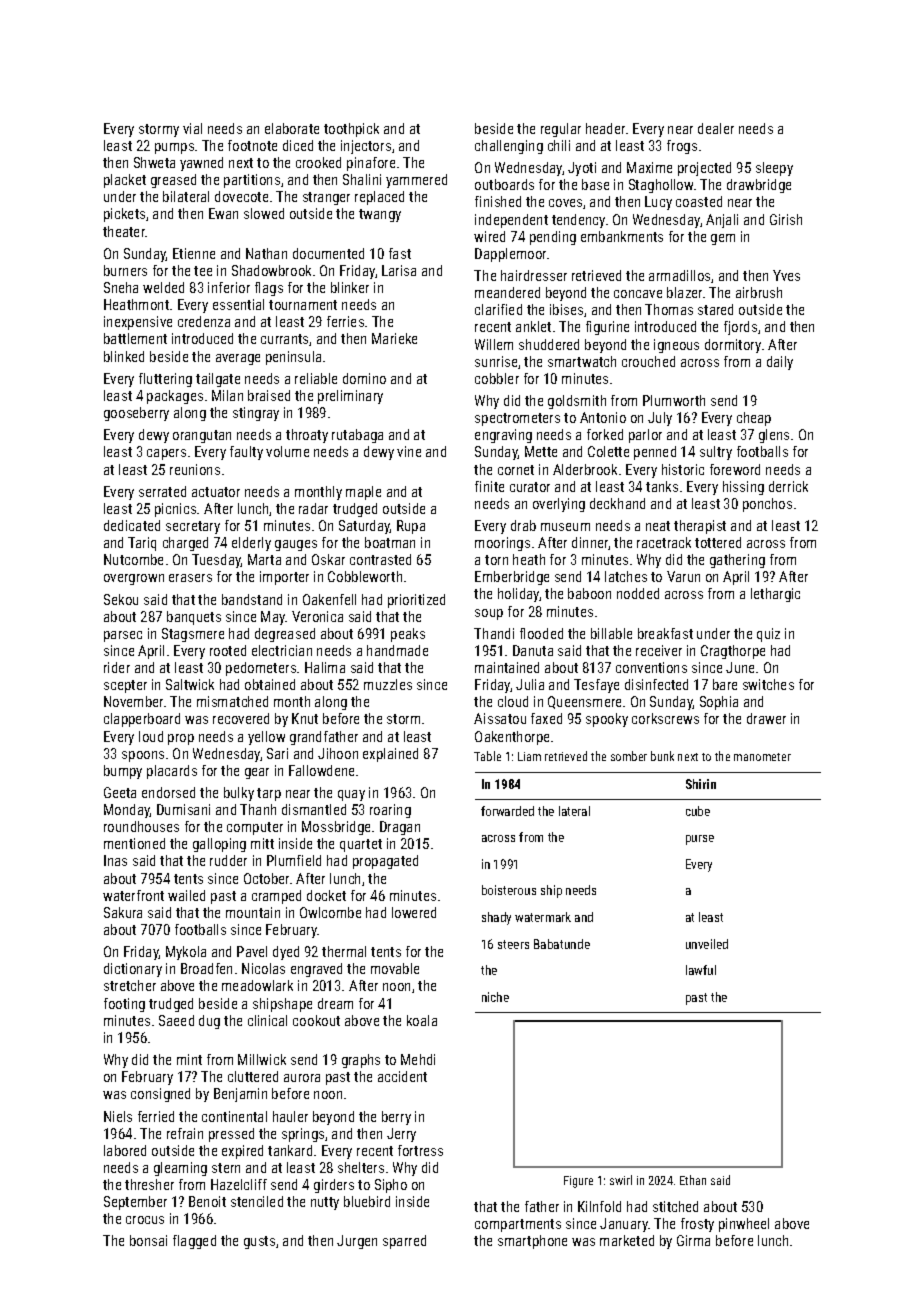  Describe the element at coordinates (148, 1240) in the image. I see `bonsai` at that location.
